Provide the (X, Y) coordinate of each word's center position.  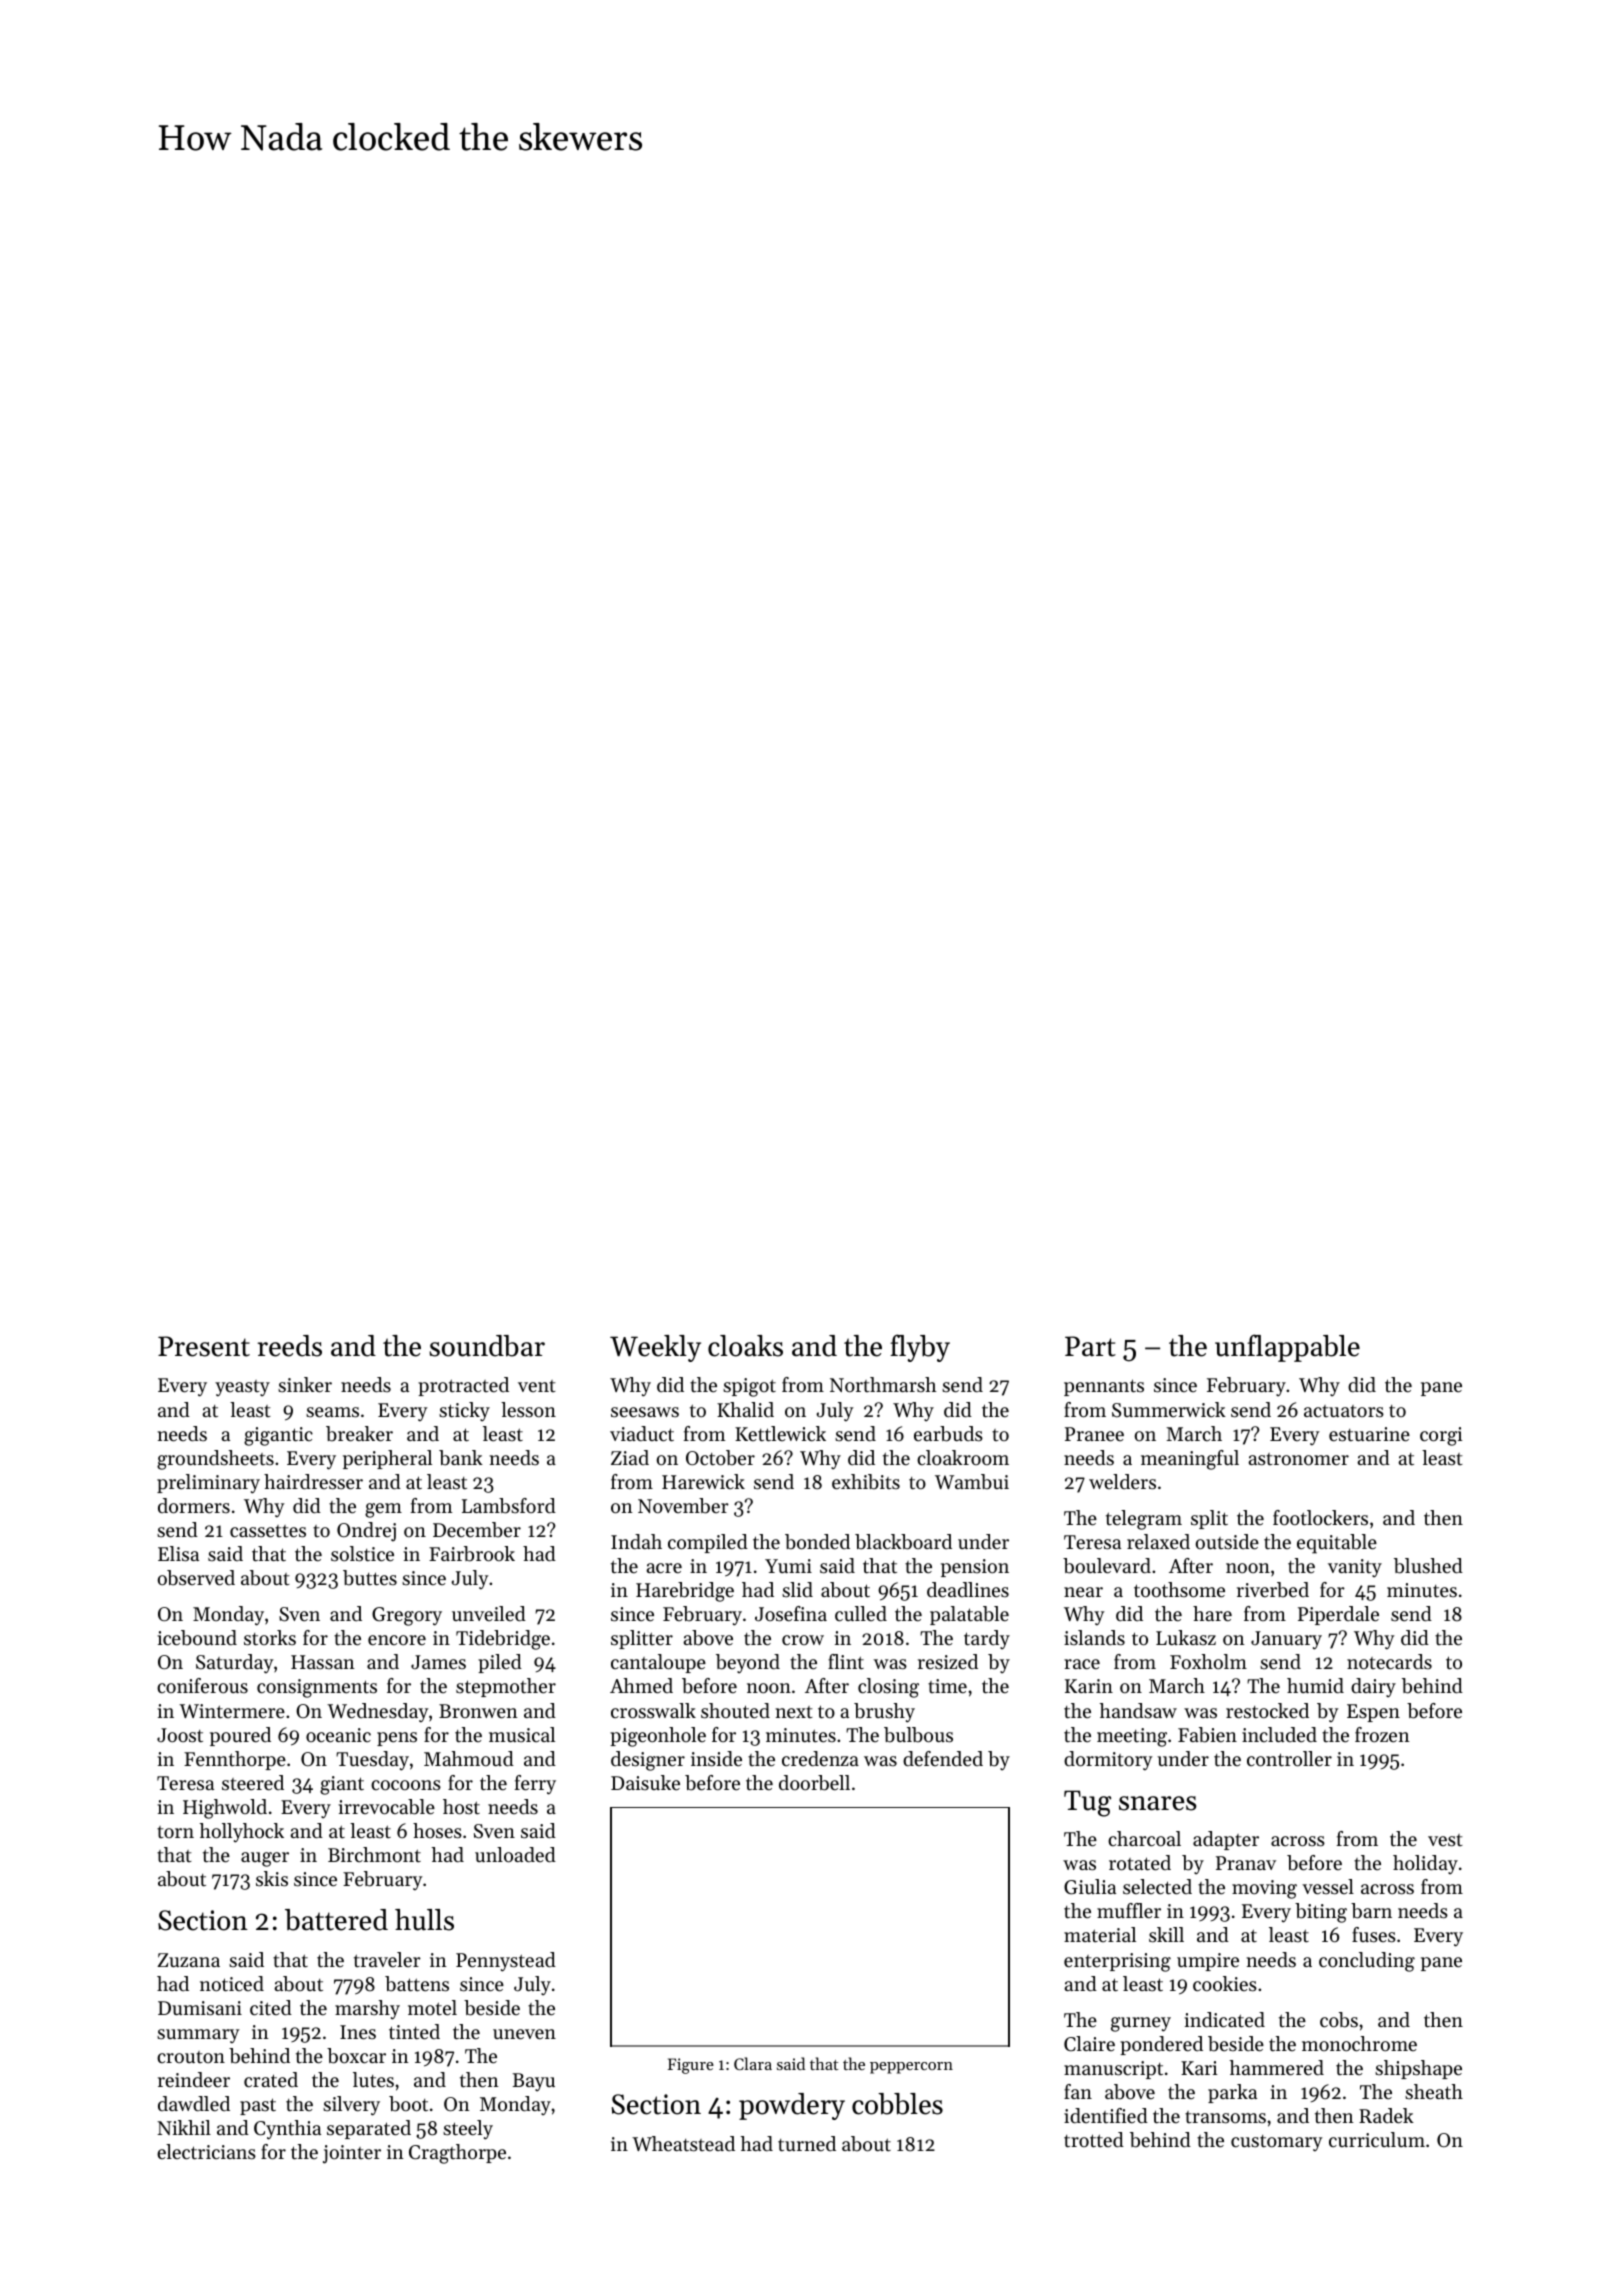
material (1100, 1935)
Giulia (1090, 1887)
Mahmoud (469, 1759)
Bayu (534, 2082)
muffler (1129, 1910)
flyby (920, 1348)
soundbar (487, 1346)
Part (1090, 1346)
